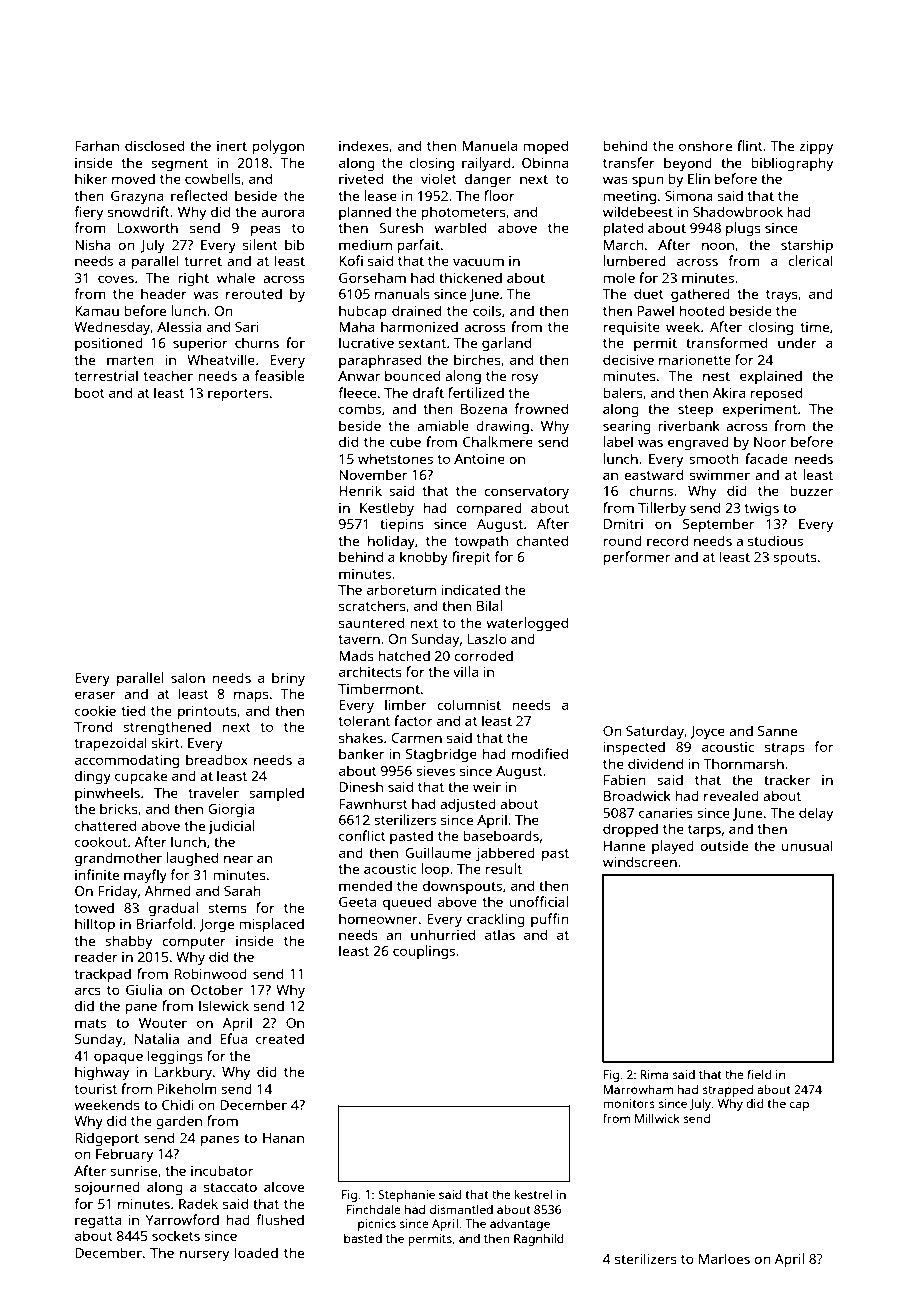  Describe the element at coordinates (439, 178) in the screenshot. I see `violet` at that location.
